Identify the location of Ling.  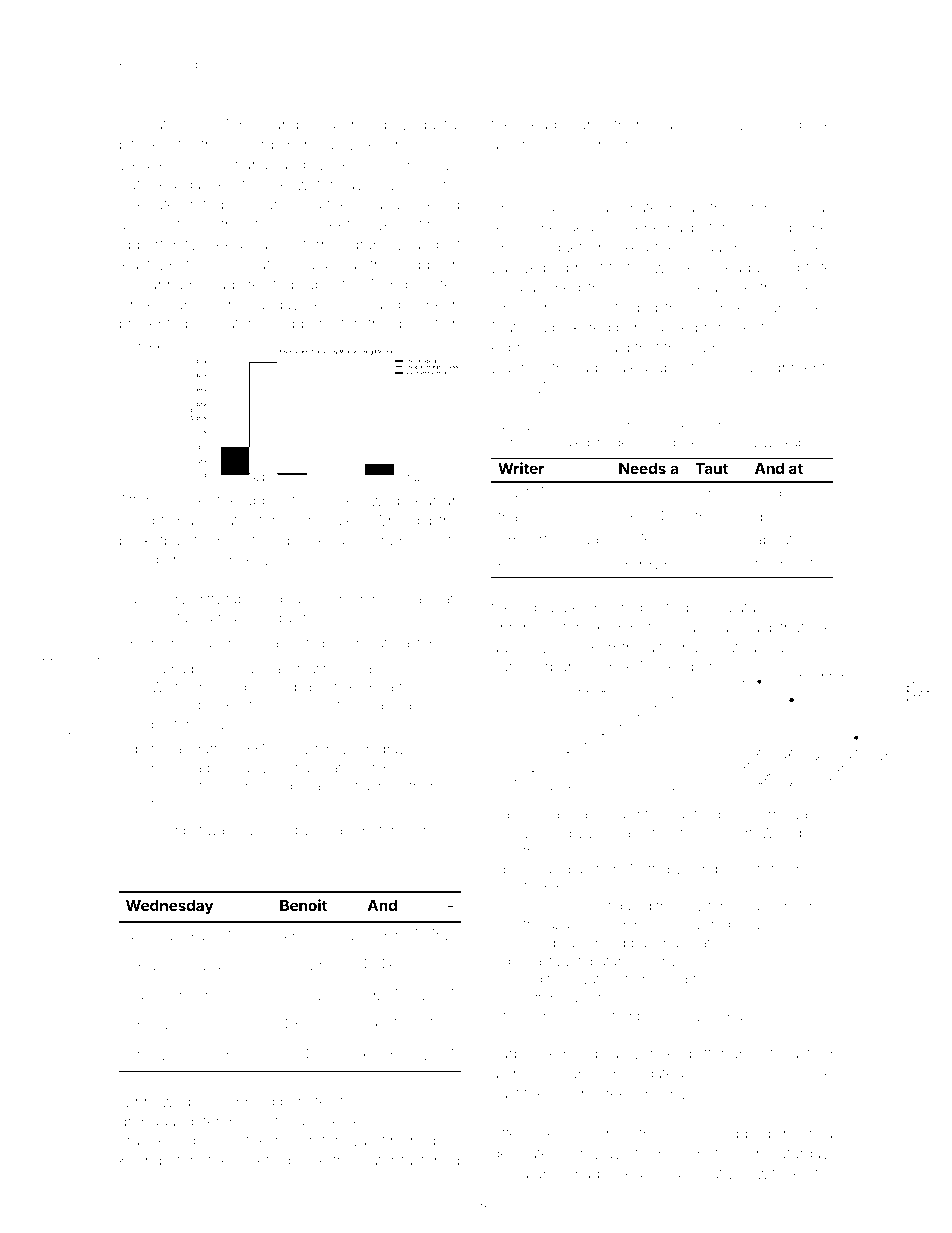
(321, 126).
